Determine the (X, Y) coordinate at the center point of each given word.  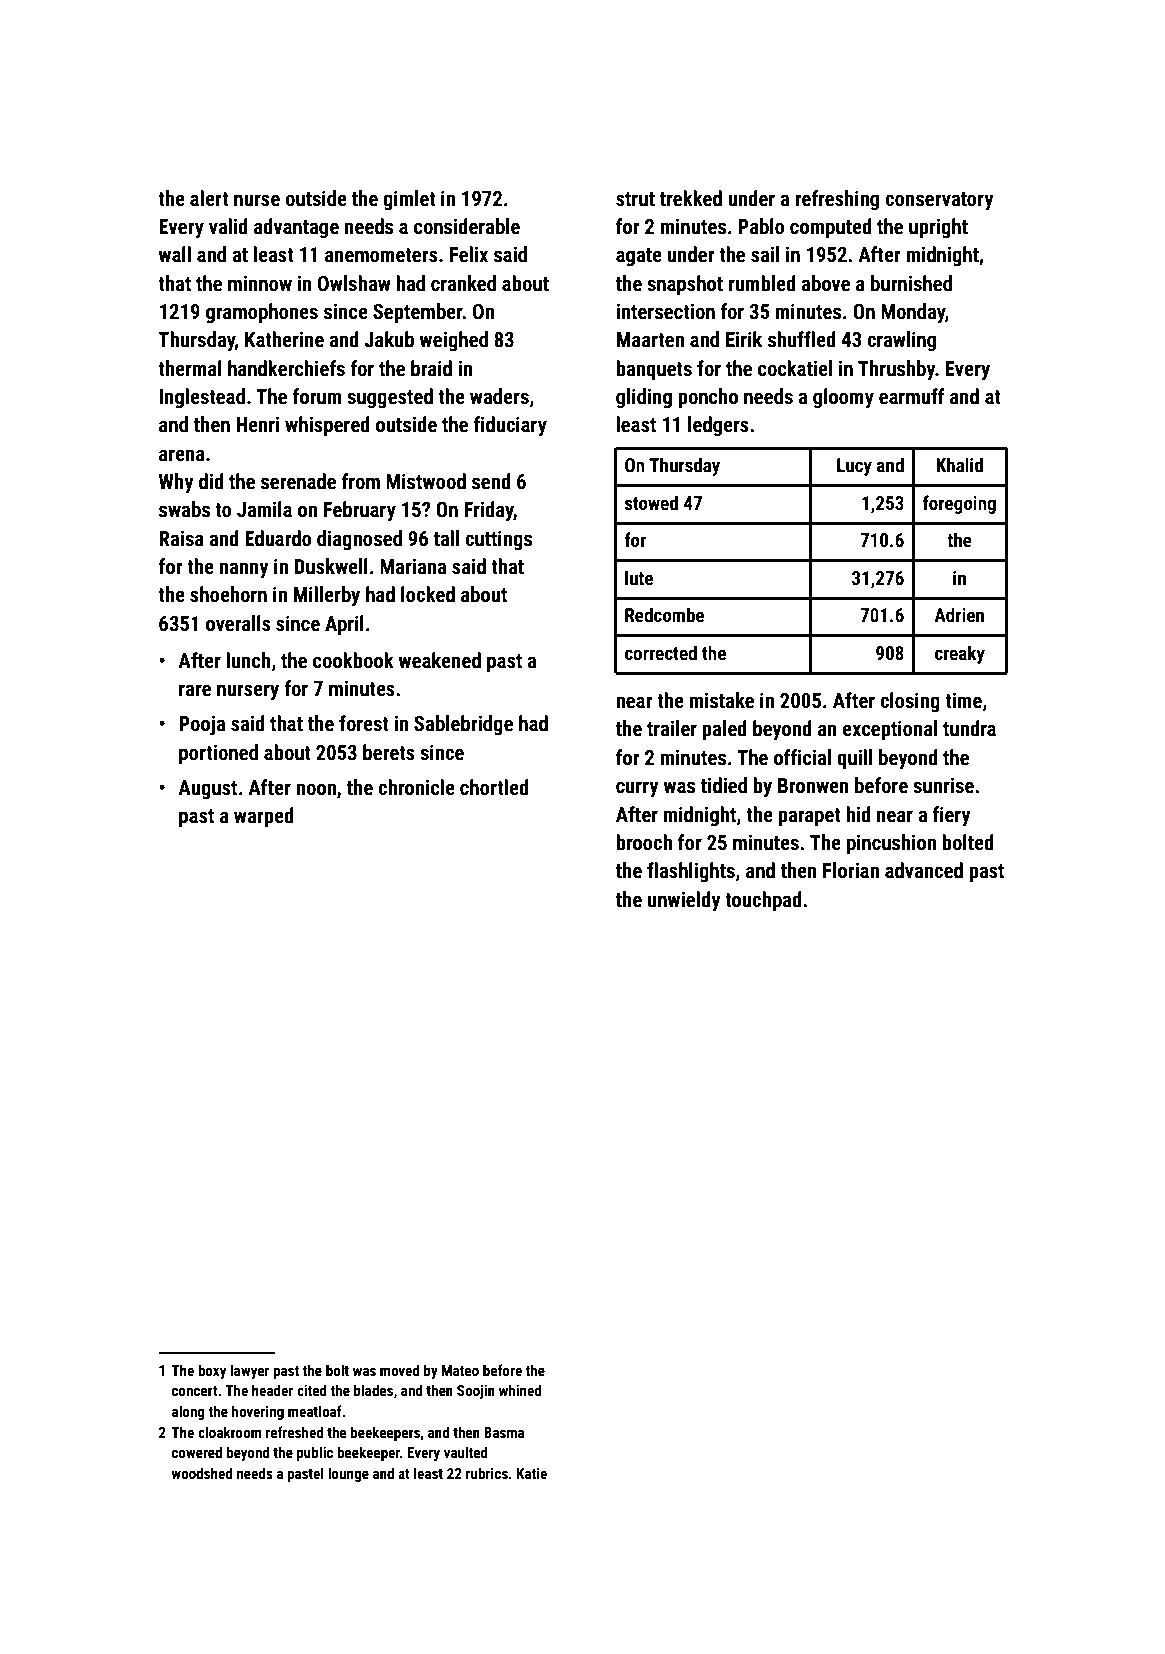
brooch (644, 842)
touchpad (763, 901)
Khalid (959, 464)
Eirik (744, 339)
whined (520, 1390)
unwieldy (684, 901)
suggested (390, 398)
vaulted (466, 1452)
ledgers (718, 426)
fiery (951, 816)
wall (174, 254)
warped (264, 817)
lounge (348, 1474)
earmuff (912, 396)
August (207, 789)
